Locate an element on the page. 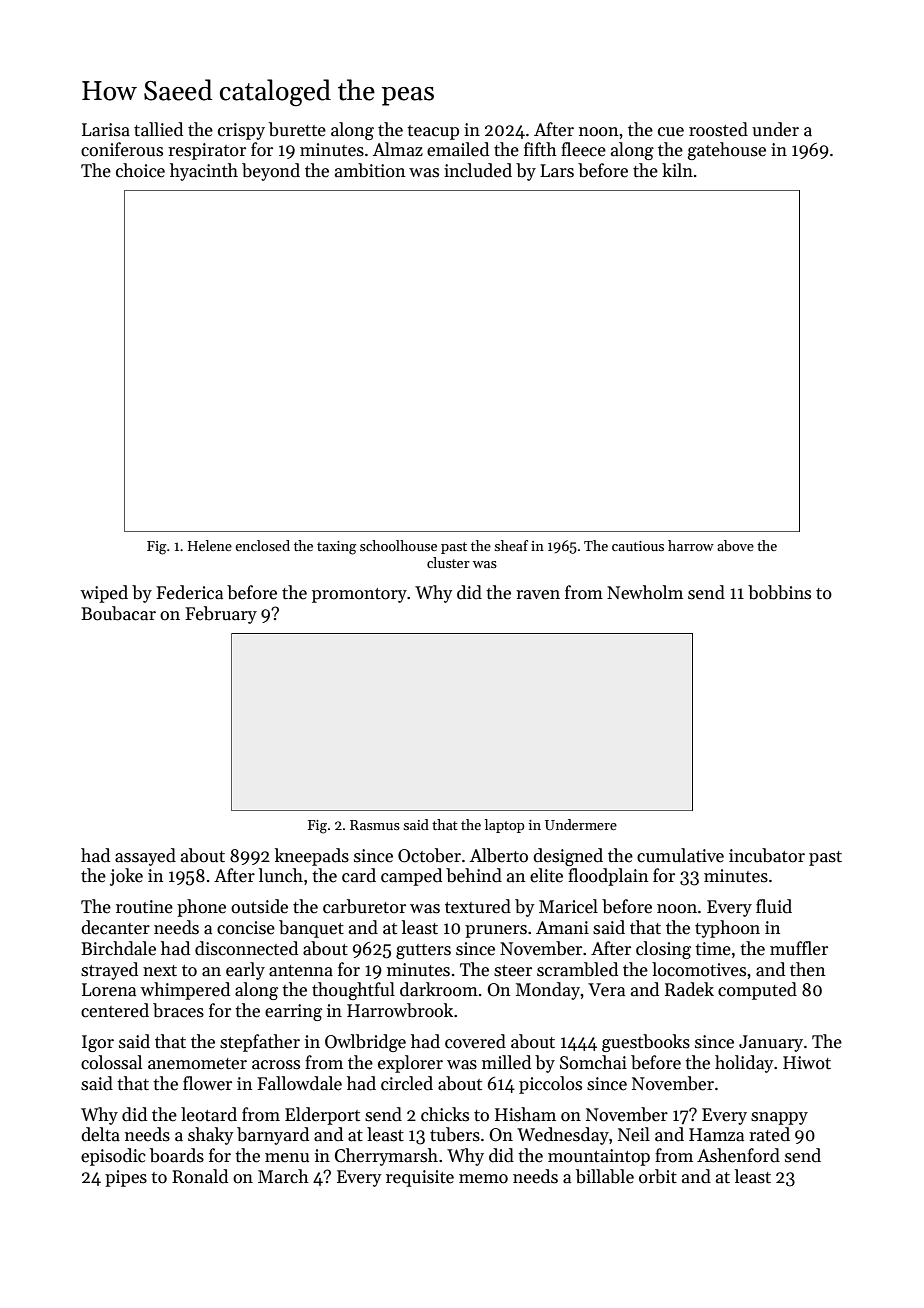 The image size is (924, 1308). bobbins is located at coordinates (779, 592).
